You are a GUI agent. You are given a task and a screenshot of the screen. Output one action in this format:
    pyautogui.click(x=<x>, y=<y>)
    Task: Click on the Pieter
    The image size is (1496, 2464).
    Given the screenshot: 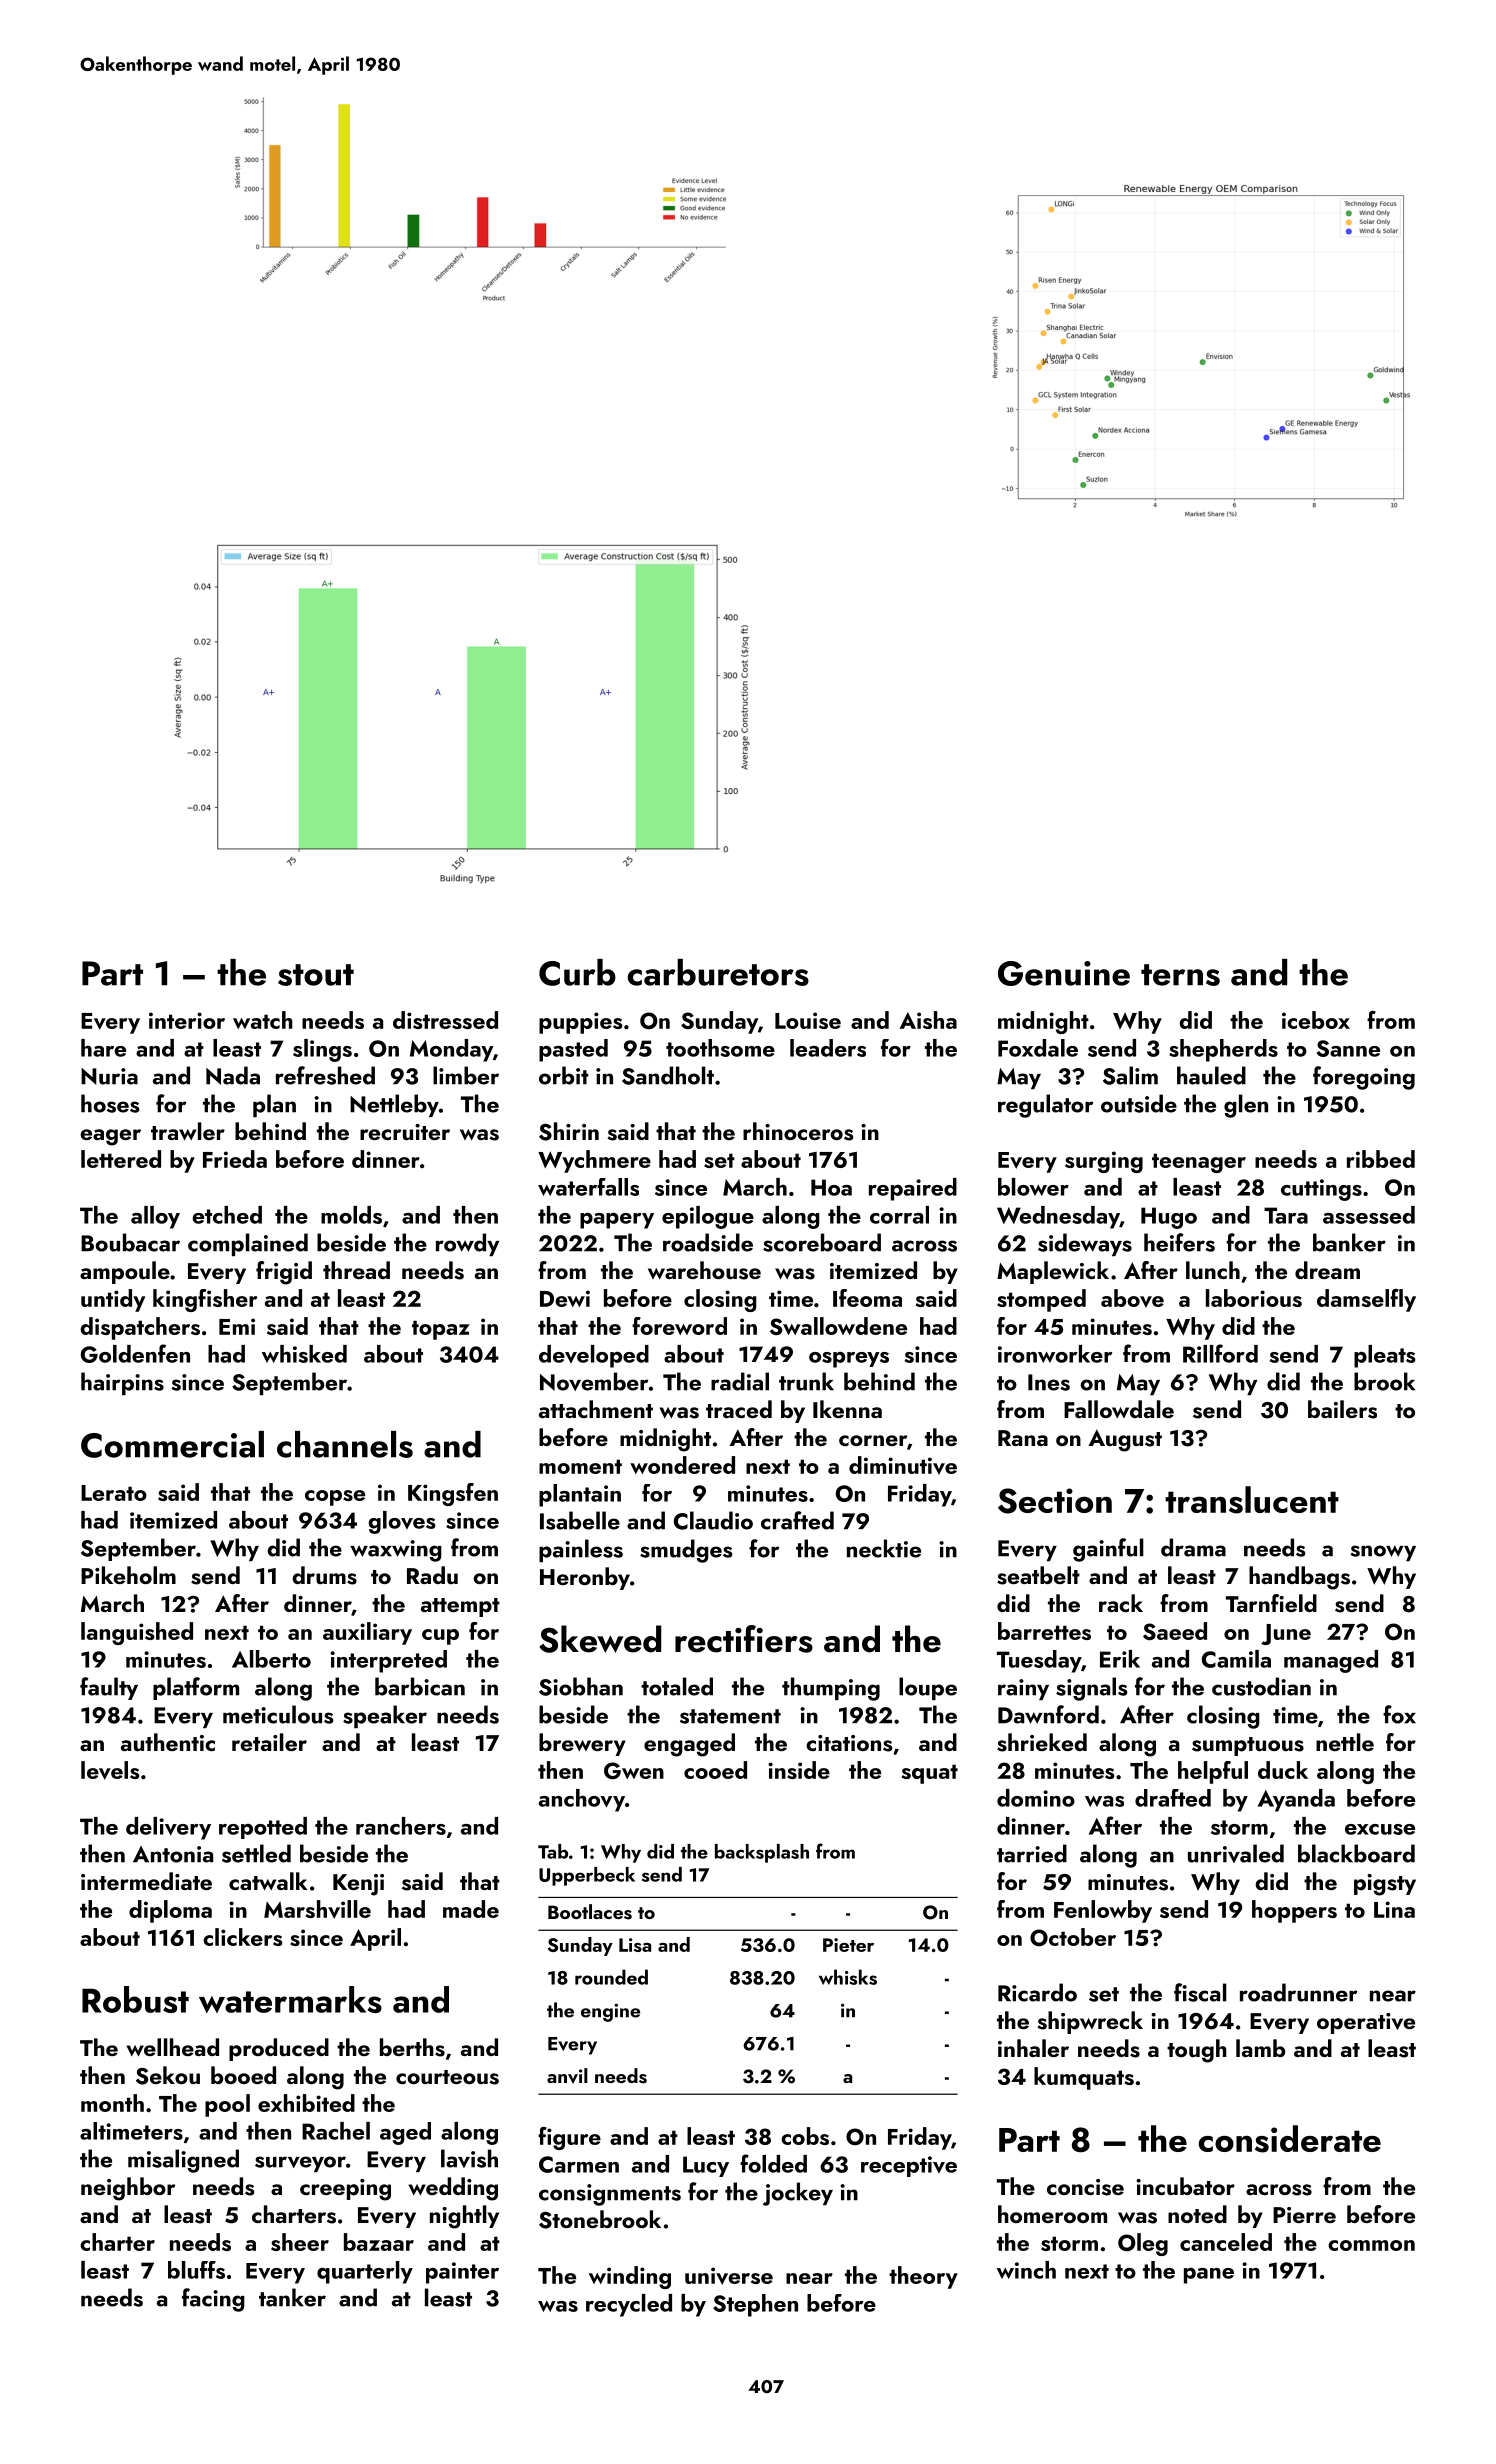 What is the action you would take?
    pyautogui.click(x=848, y=1945)
